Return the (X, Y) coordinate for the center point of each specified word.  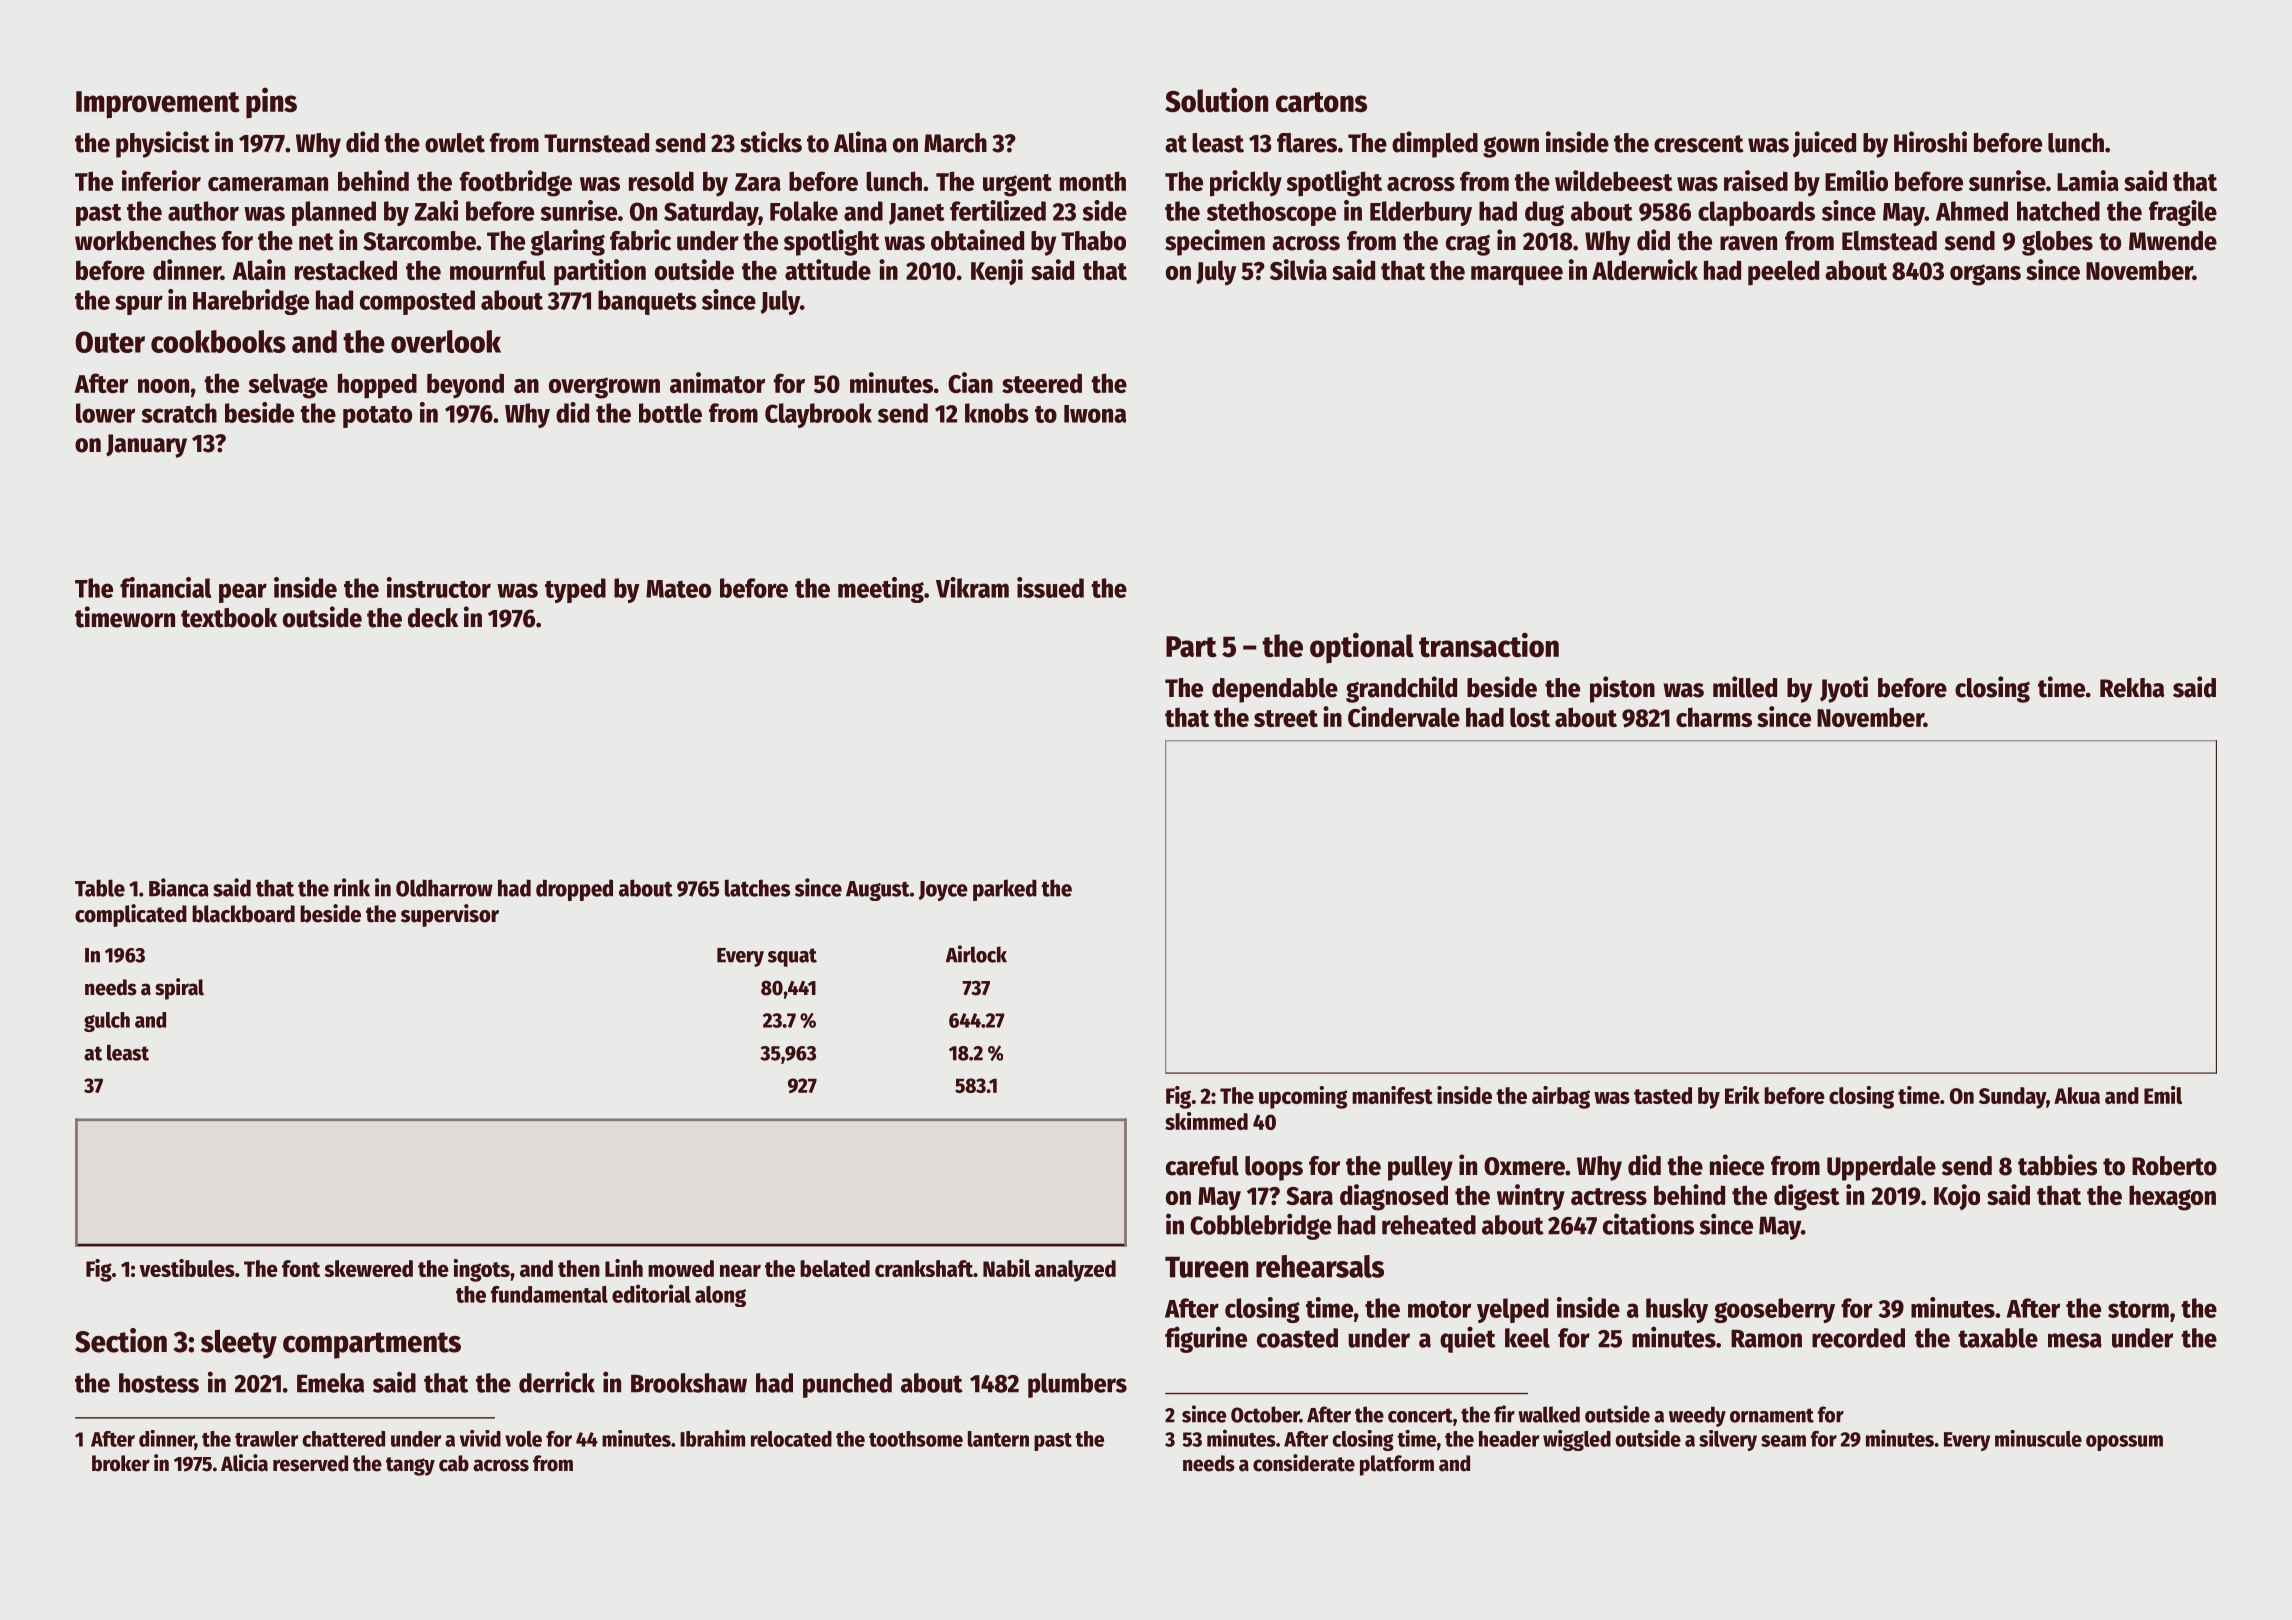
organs (1985, 275)
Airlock (976, 954)
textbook (229, 618)
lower (105, 413)
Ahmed (1972, 211)
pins (271, 102)
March (955, 143)
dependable (1275, 690)
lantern (998, 1439)
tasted (1663, 1095)
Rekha (2132, 688)
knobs (997, 413)
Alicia (244, 1463)
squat (792, 957)
